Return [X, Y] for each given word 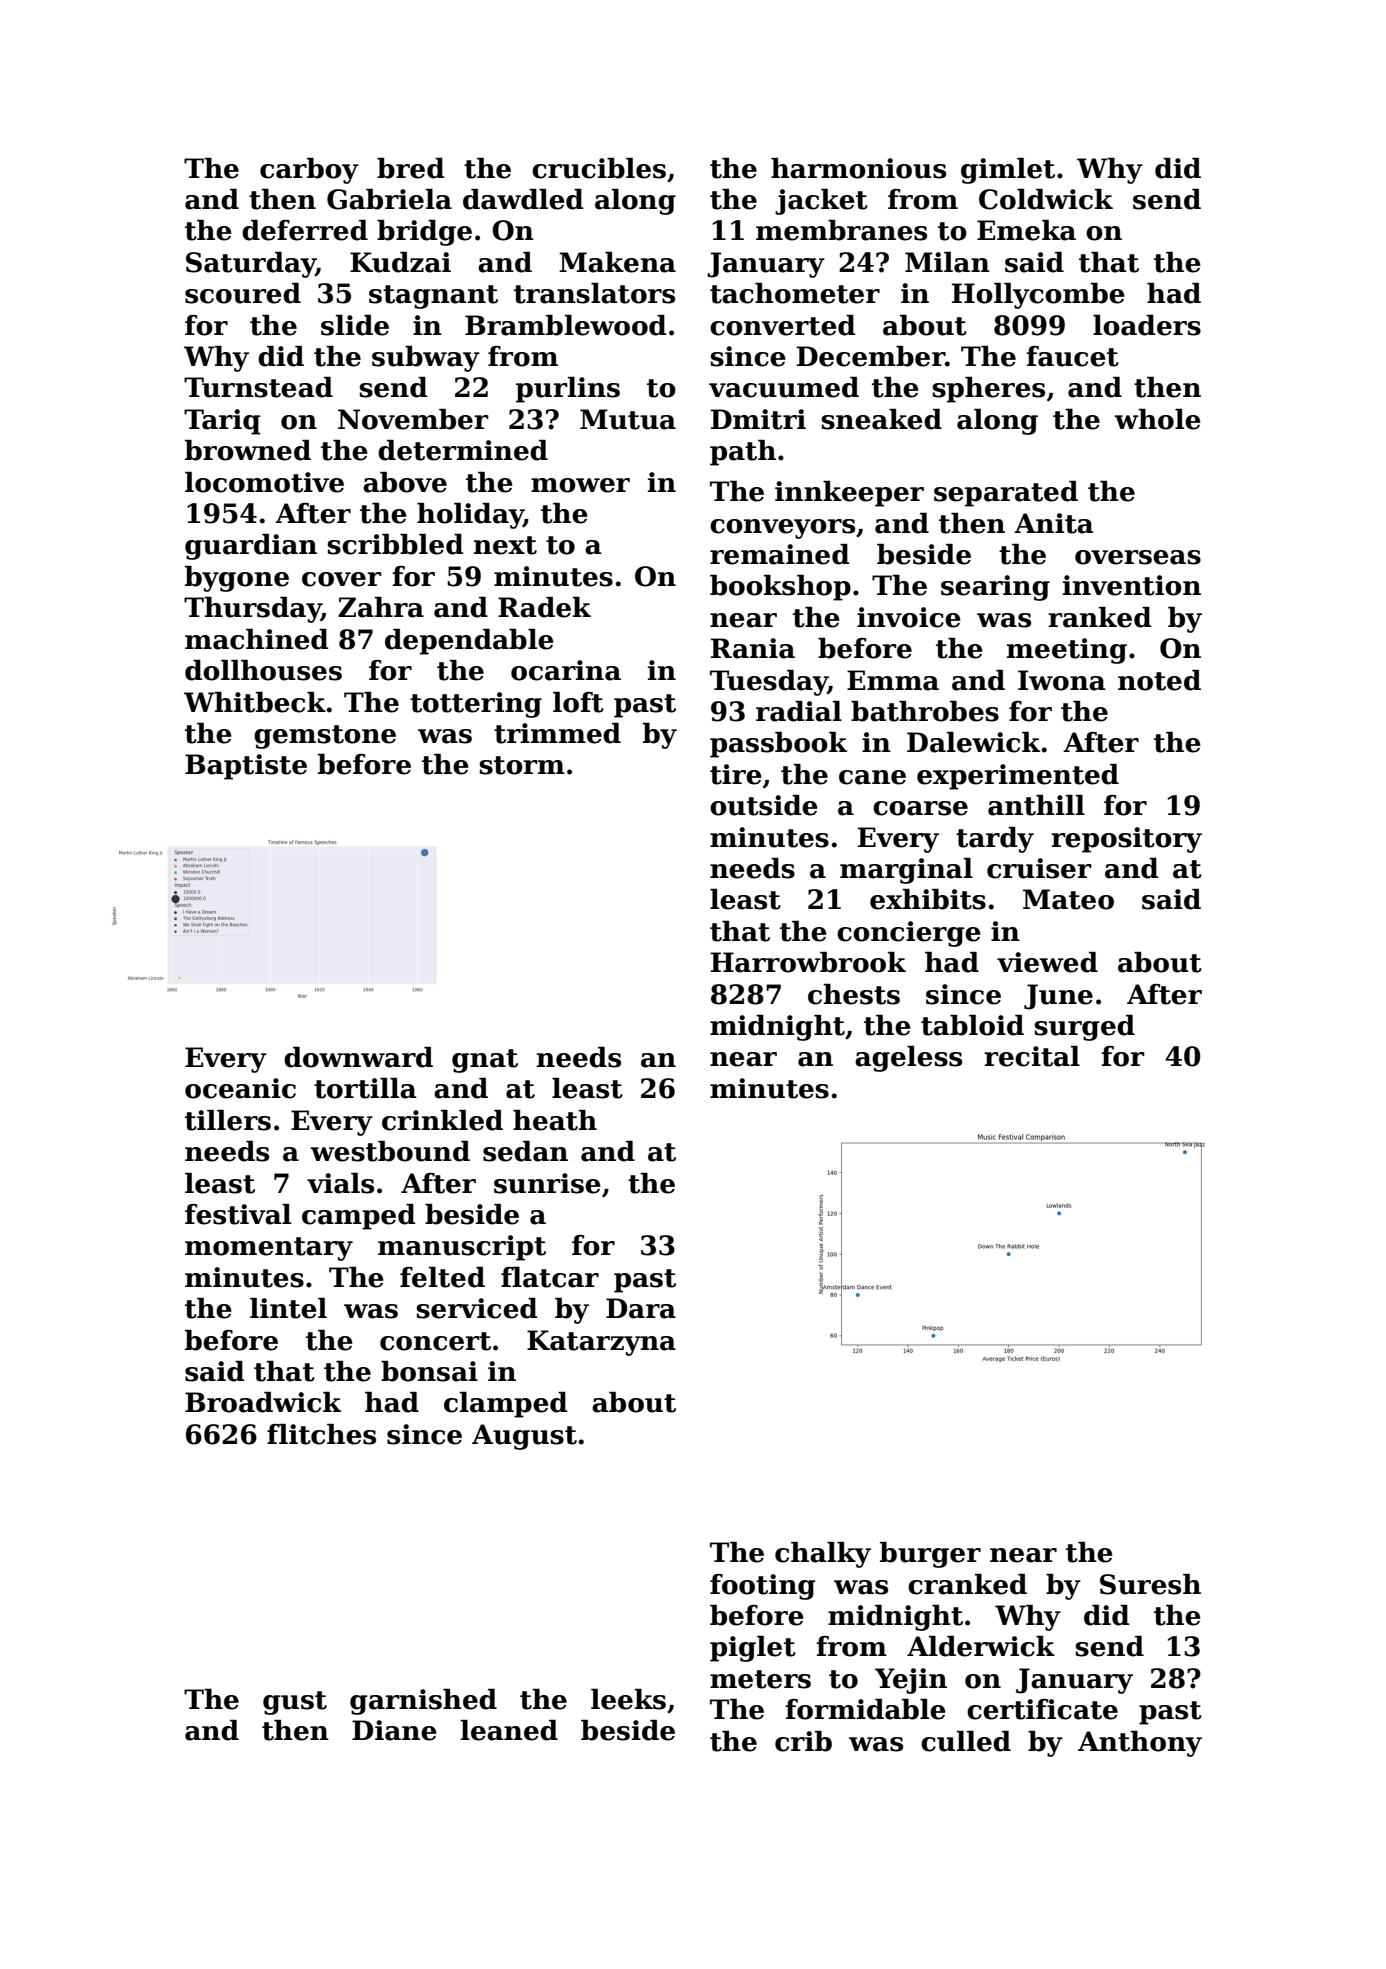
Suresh [1150, 1584]
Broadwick [263, 1402]
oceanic [240, 1088]
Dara [641, 1308]
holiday [470, 516]
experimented [1018, 777]
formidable [865, 1709]
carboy [309, 171]
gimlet [1008, 171]
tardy [995, 840]
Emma [893, 680]
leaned [509, 1730]
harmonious [858, 168]
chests [854, 994]
